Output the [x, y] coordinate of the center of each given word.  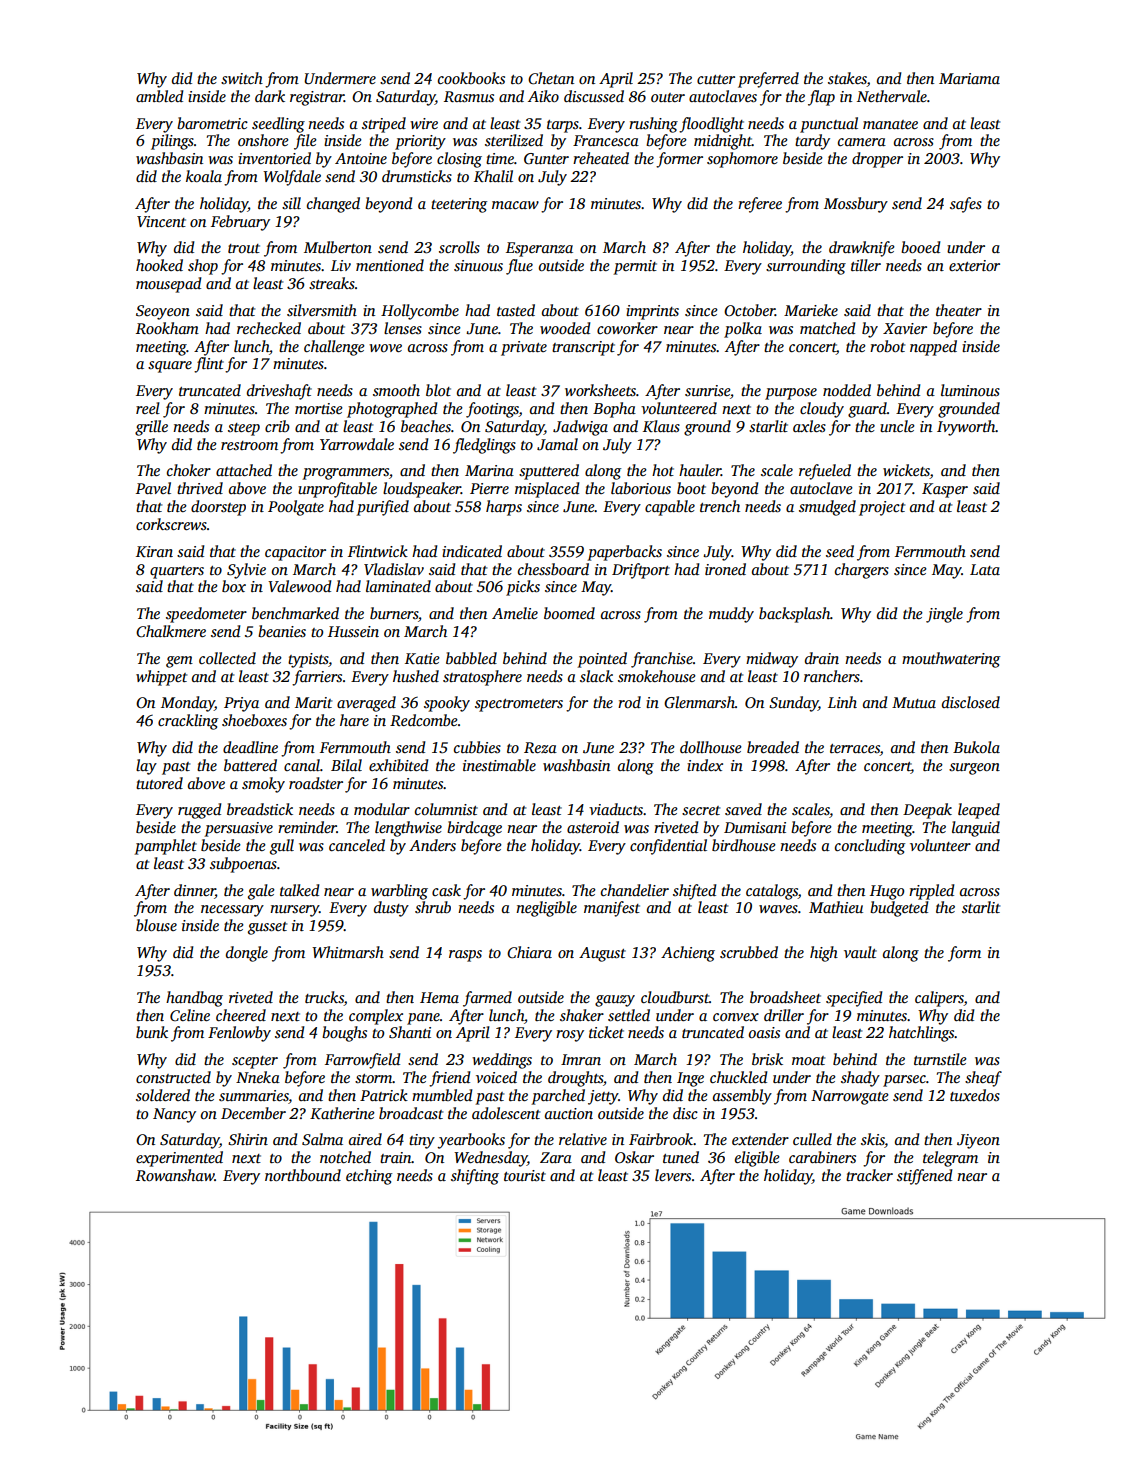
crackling [188, 722]
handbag [194, 999]
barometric [212, 123]
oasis [764, 1032]
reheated [601, 158]
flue [519, 267]
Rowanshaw [175, 1175]
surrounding [806, 267]
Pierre [489, 488]
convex [736, 1017]
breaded [773, 747]
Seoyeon [163, 312]
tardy [812, 142]
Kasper [945, 490]
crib [277, 426]
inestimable [499, 765]
